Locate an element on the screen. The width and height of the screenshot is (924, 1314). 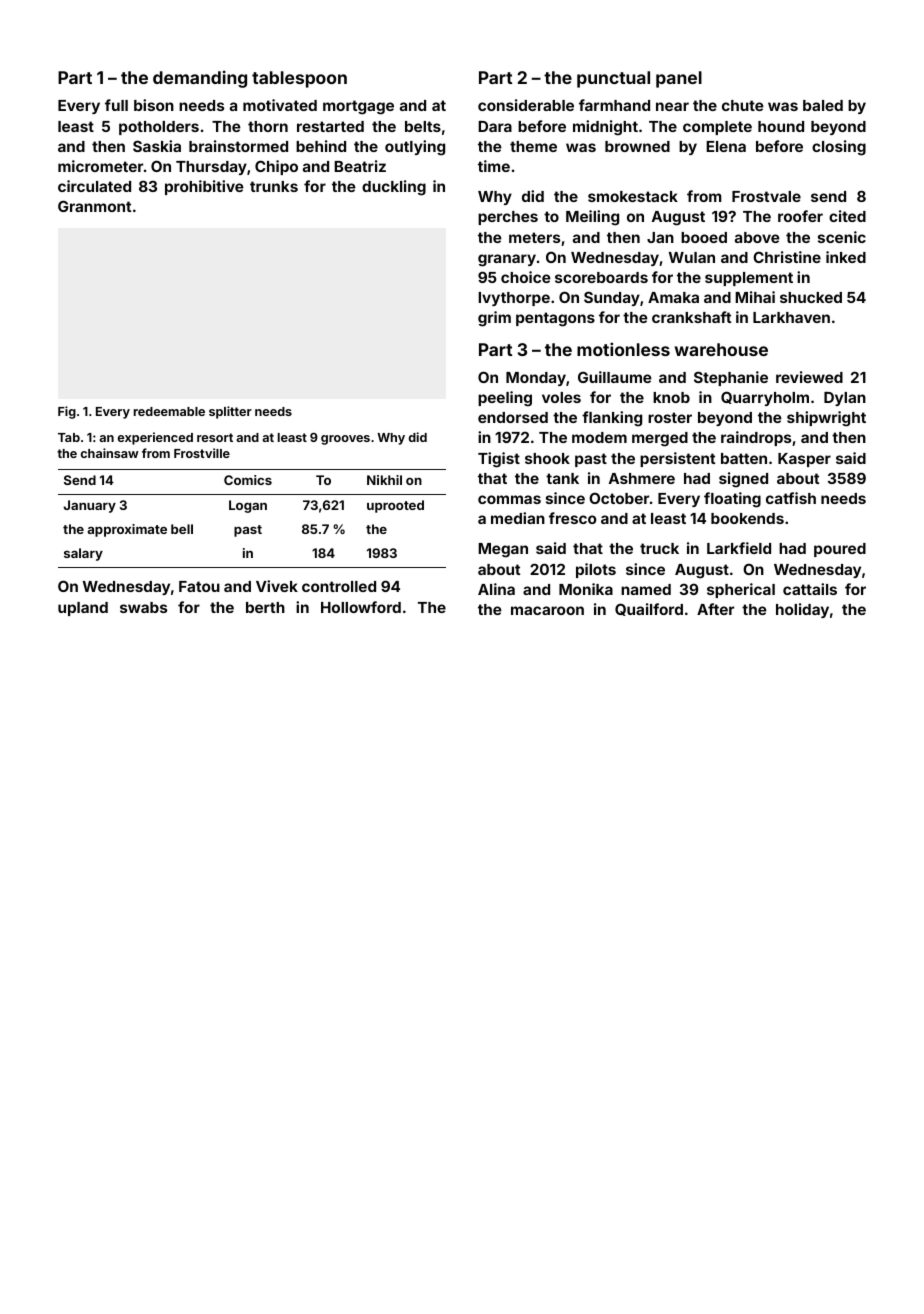
Quarryholm is located at coordinates (765, 398).
